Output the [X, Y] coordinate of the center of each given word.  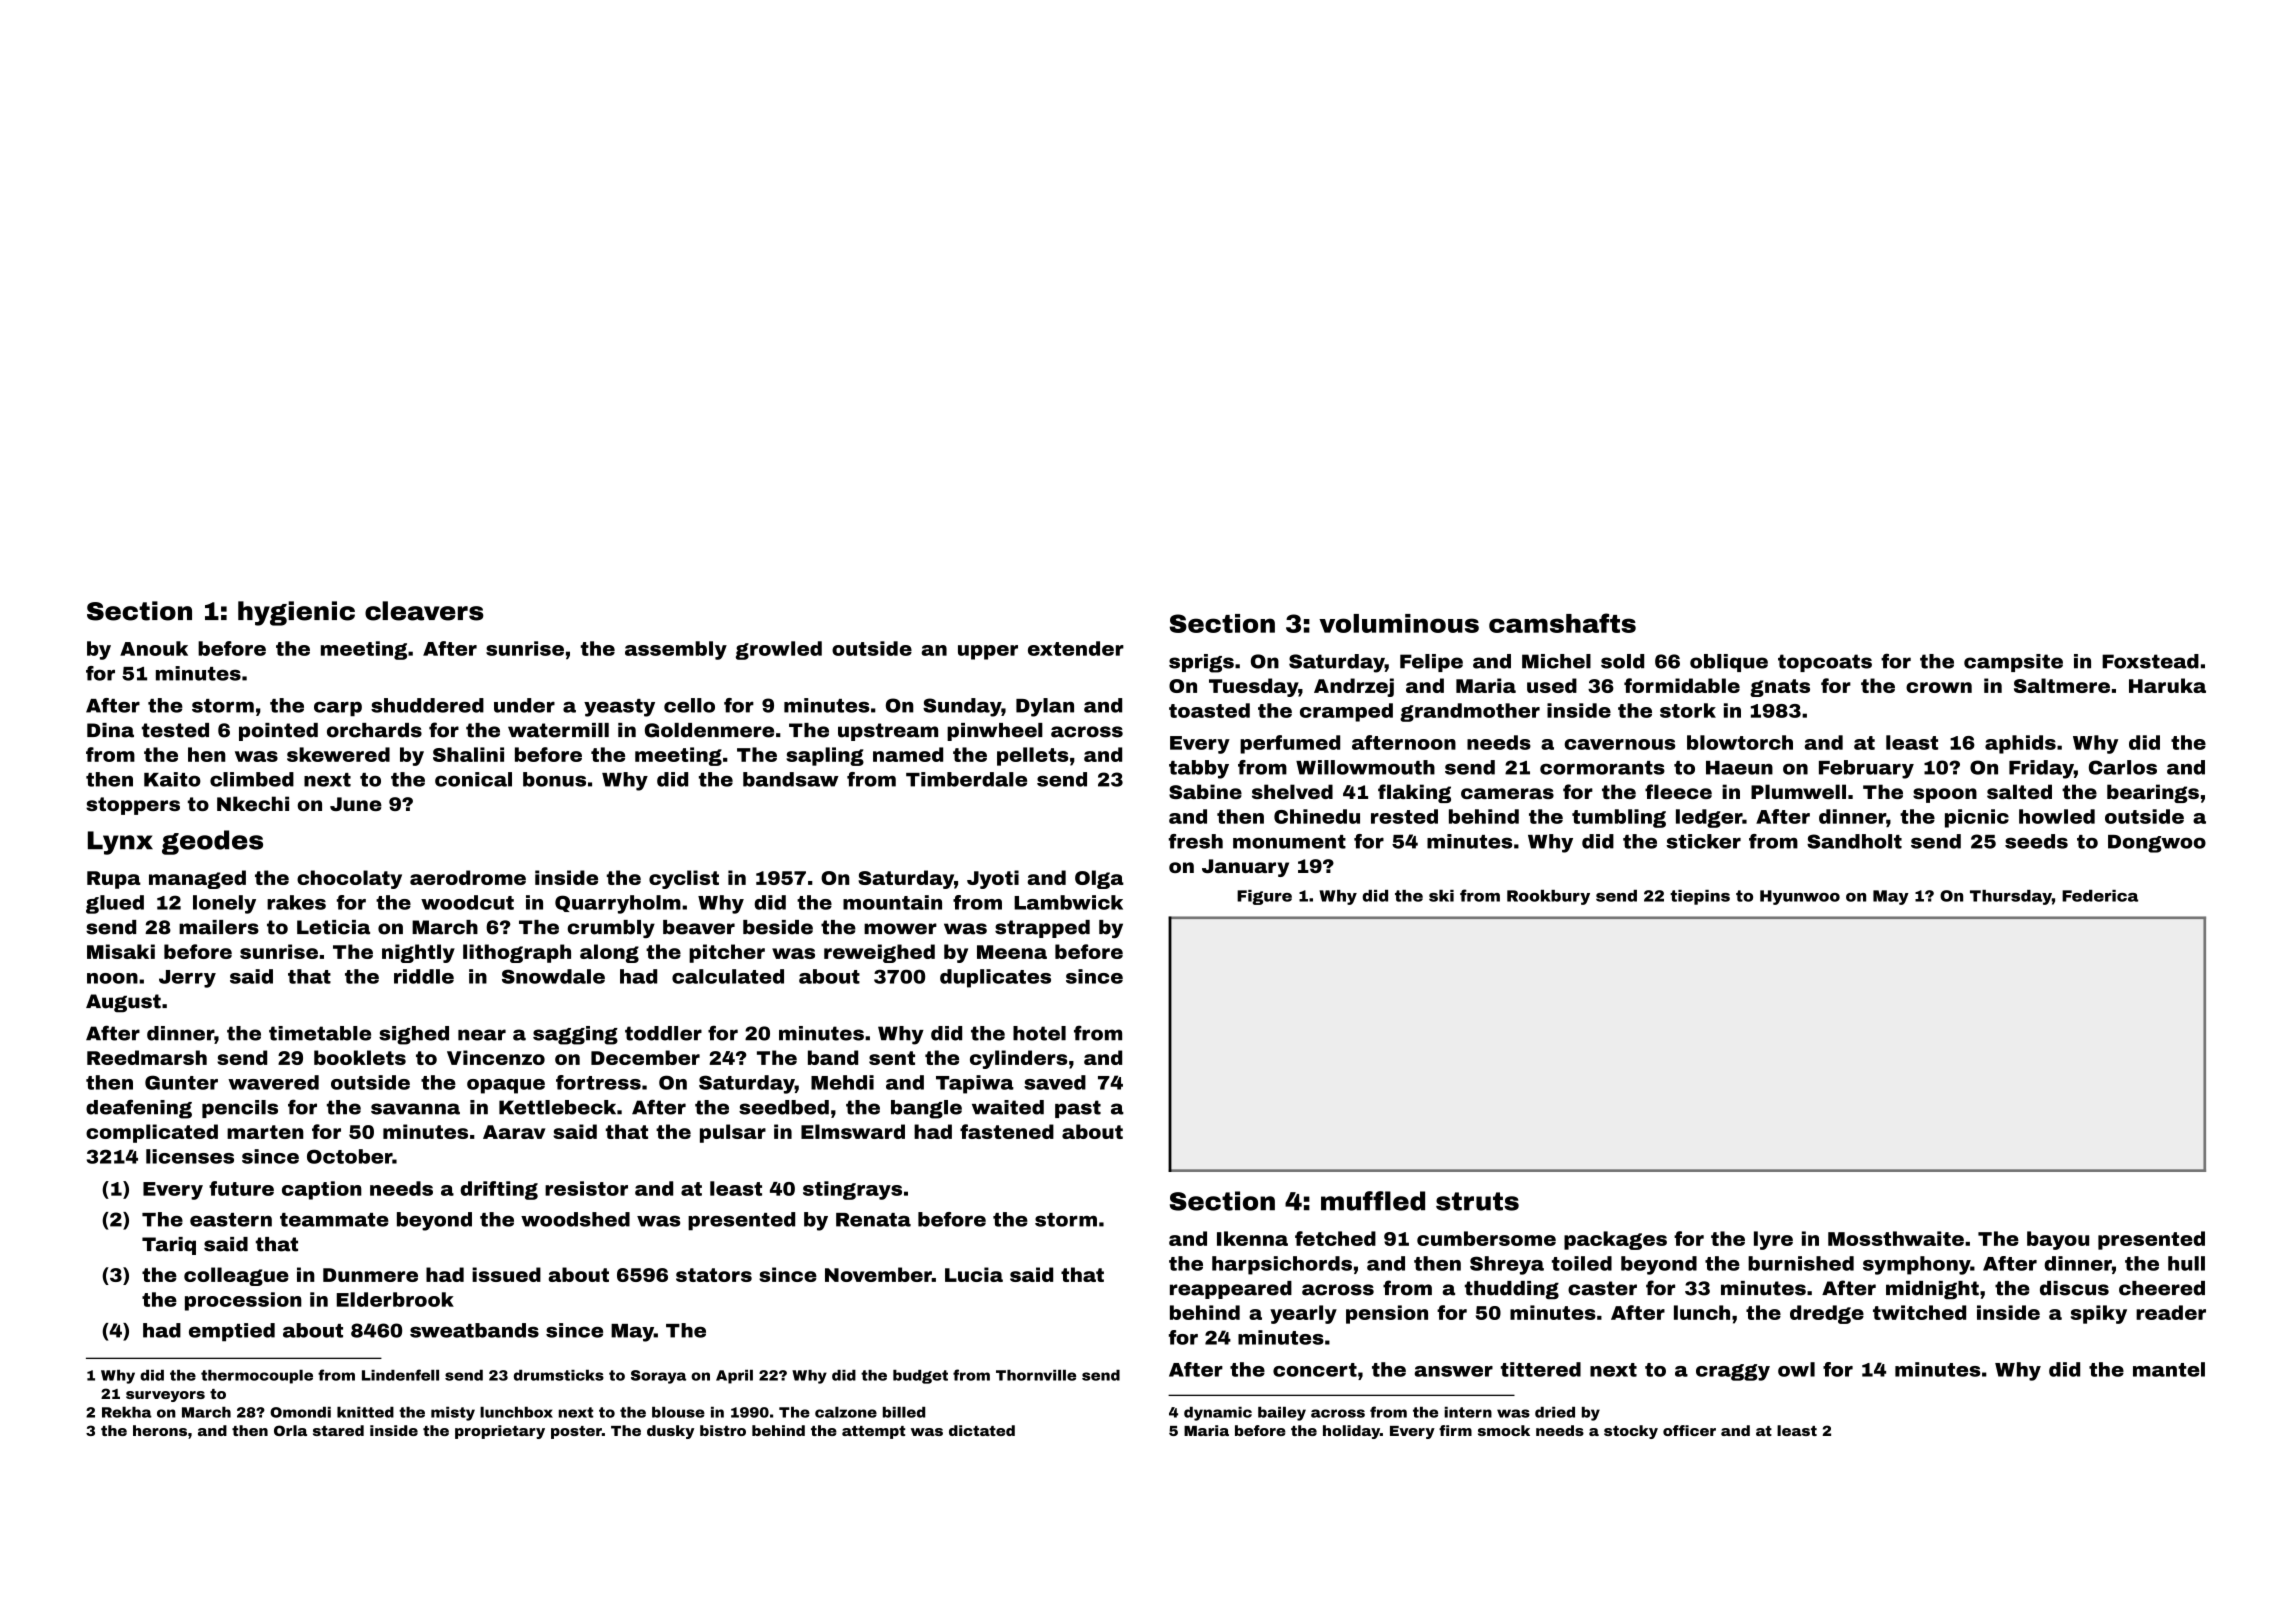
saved [1055, 1082]
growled [779, 650]
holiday [1351, 1432]
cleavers [424, 611]
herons [160, 1430]
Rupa [114, 880]
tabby [1199, 769]
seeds [2036, 841]
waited [1008, 1107]
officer [1689, 1430]
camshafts [1562, 623]
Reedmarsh [147, 1057]
